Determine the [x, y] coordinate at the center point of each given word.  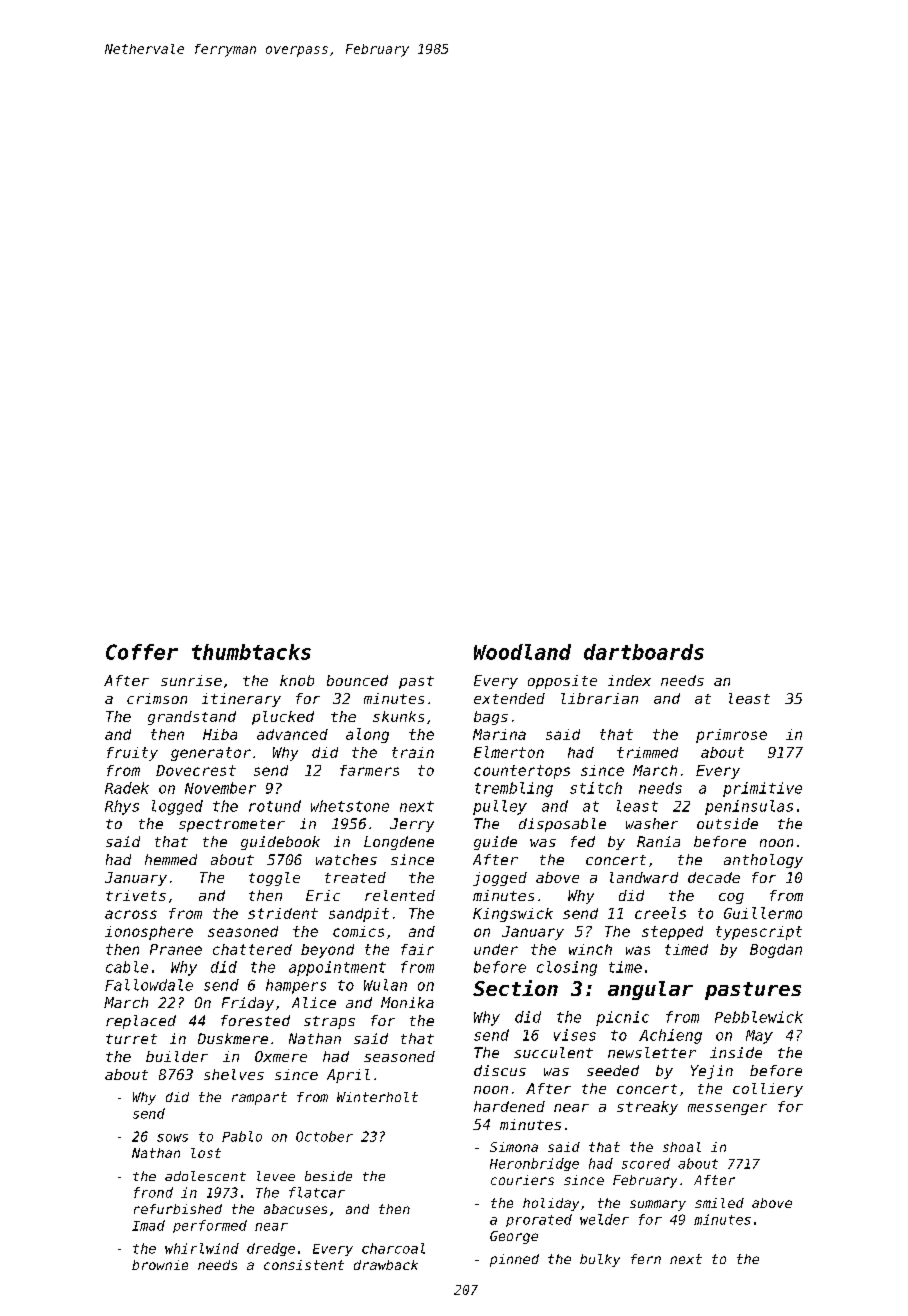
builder [177, 1056]
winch [590, 949]
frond [153, 1192]
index [629, 680]
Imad [148, 1225]
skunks [398, 716]
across [131, 914]
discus [500, 1070]
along [367, 735]
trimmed [647, 752]
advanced [292, 734]
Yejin [712, 1072]
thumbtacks [251, 652]
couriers [522, 1180]
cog [731, 898]
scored [646, 1163]
